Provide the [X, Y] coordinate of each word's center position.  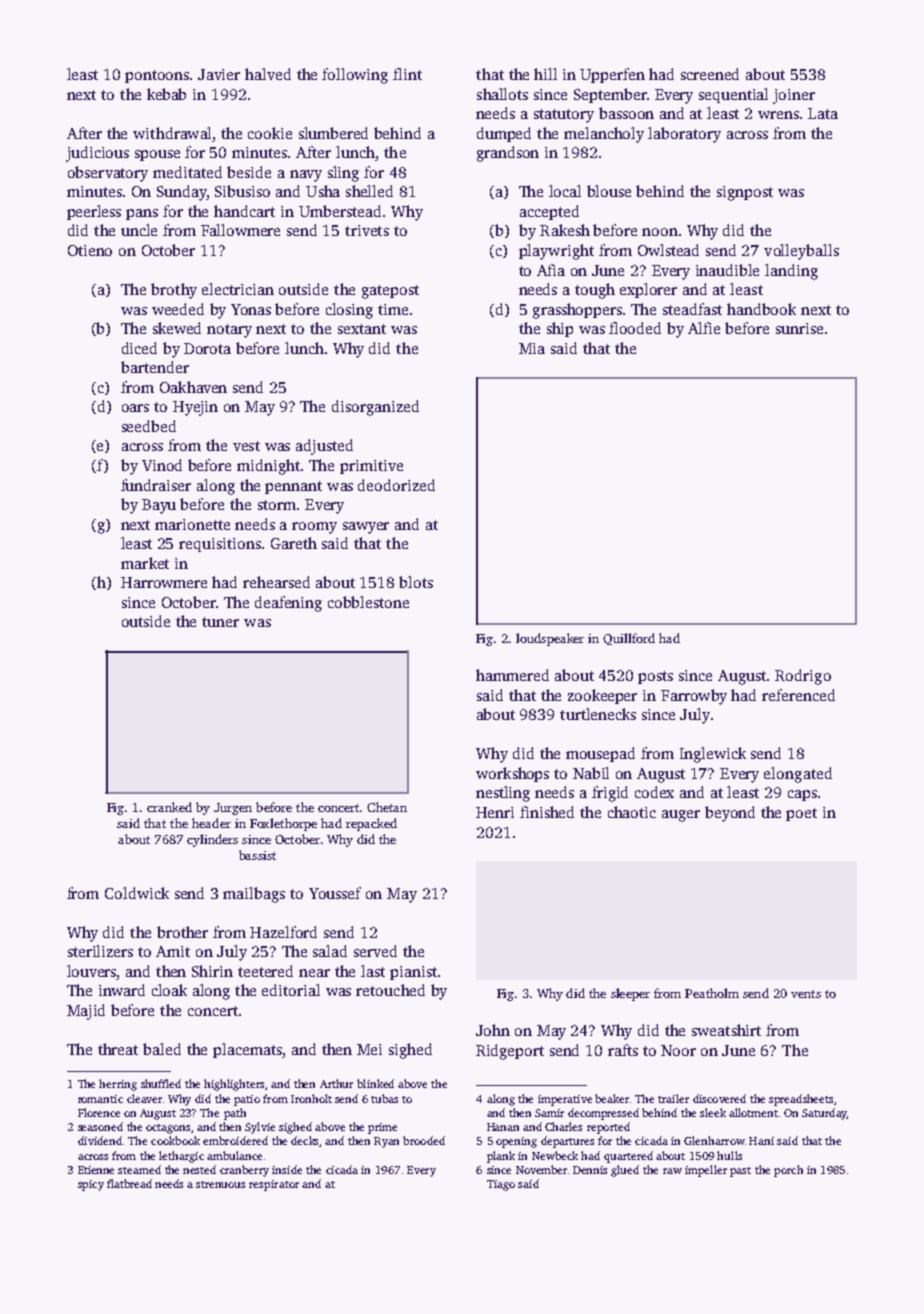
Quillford [629, 639]
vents [806, 994]
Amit [173, 951]
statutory [564, 116]
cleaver [144, 1098]
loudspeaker [550, 639]
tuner [220, 622]
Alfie [704, 328]
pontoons [157, 76]
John [493, 1030]
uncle [139, 230]
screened [710, 74]
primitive [371, 467]
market [145, 563]
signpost [745, 193]
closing [349, 311]
